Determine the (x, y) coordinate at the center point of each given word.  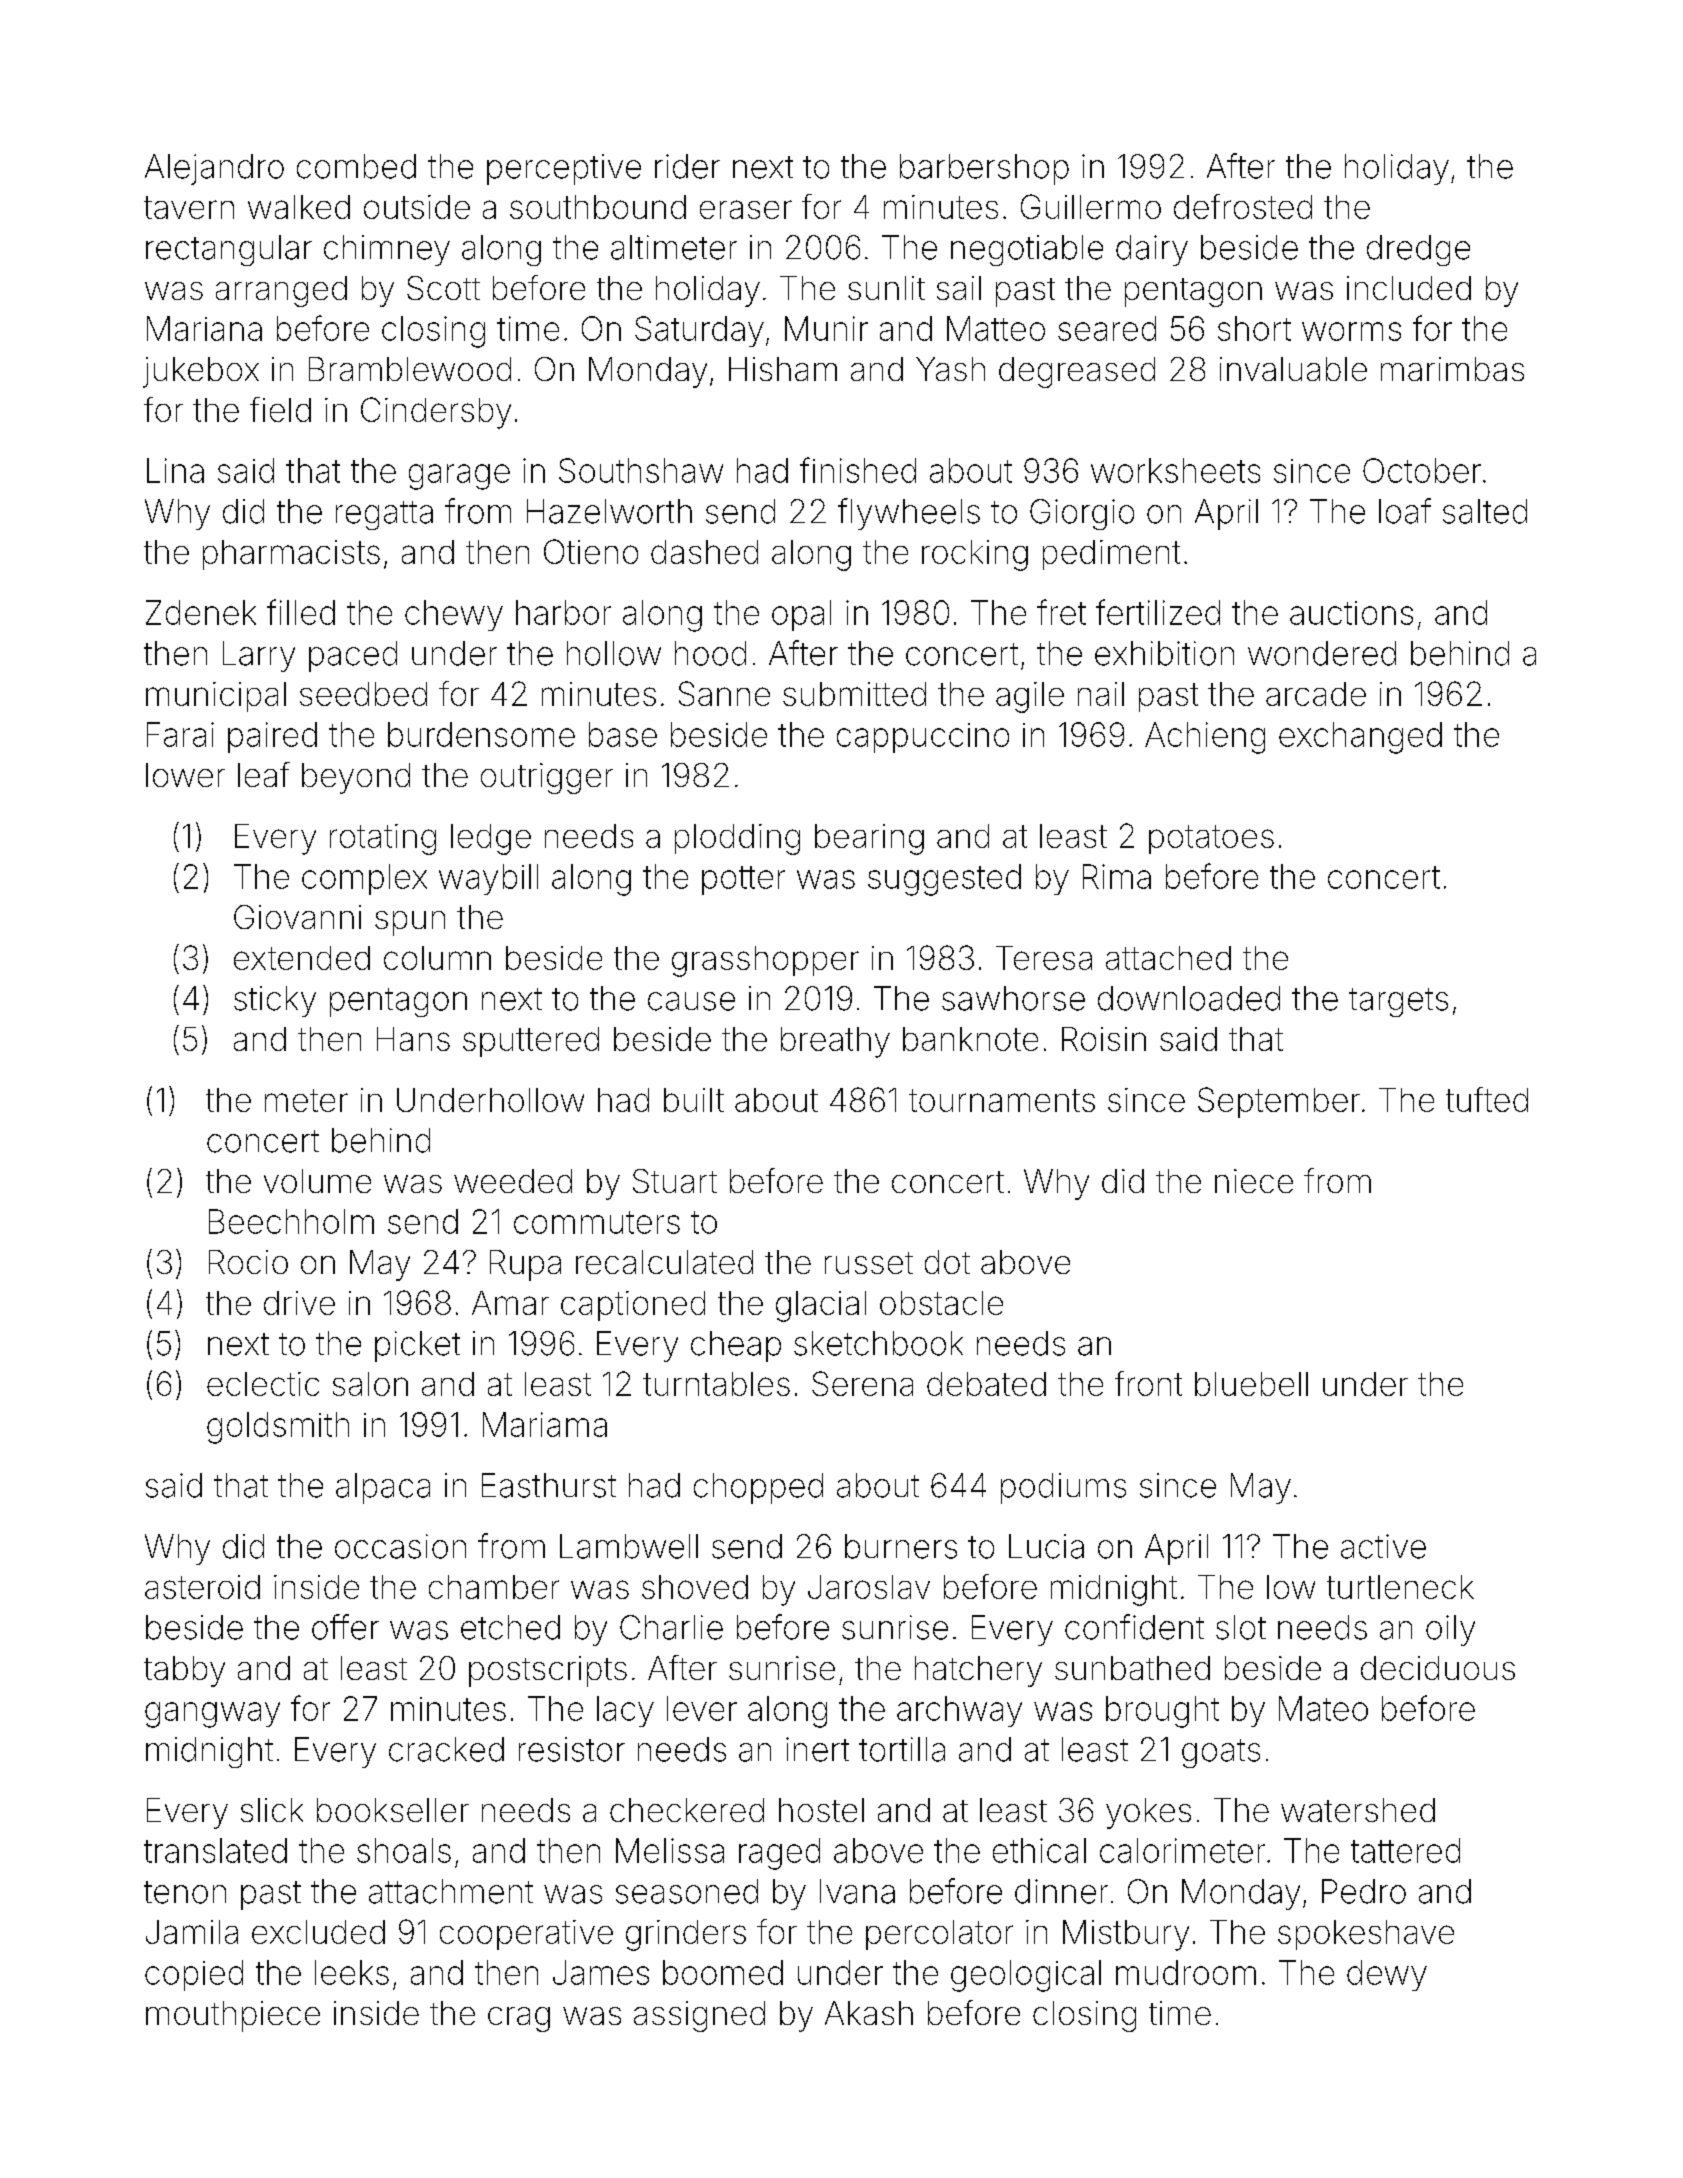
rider (687, 166)
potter (743, 880)
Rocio (248, 1262)
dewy (1387, 1975)
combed (356, 166)
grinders (686, 1935)
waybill (488, 879)
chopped (758, 1488)
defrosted (1243, 206)
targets (1398, 1002)
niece (1254, 1181)
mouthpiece (233, 2016)
